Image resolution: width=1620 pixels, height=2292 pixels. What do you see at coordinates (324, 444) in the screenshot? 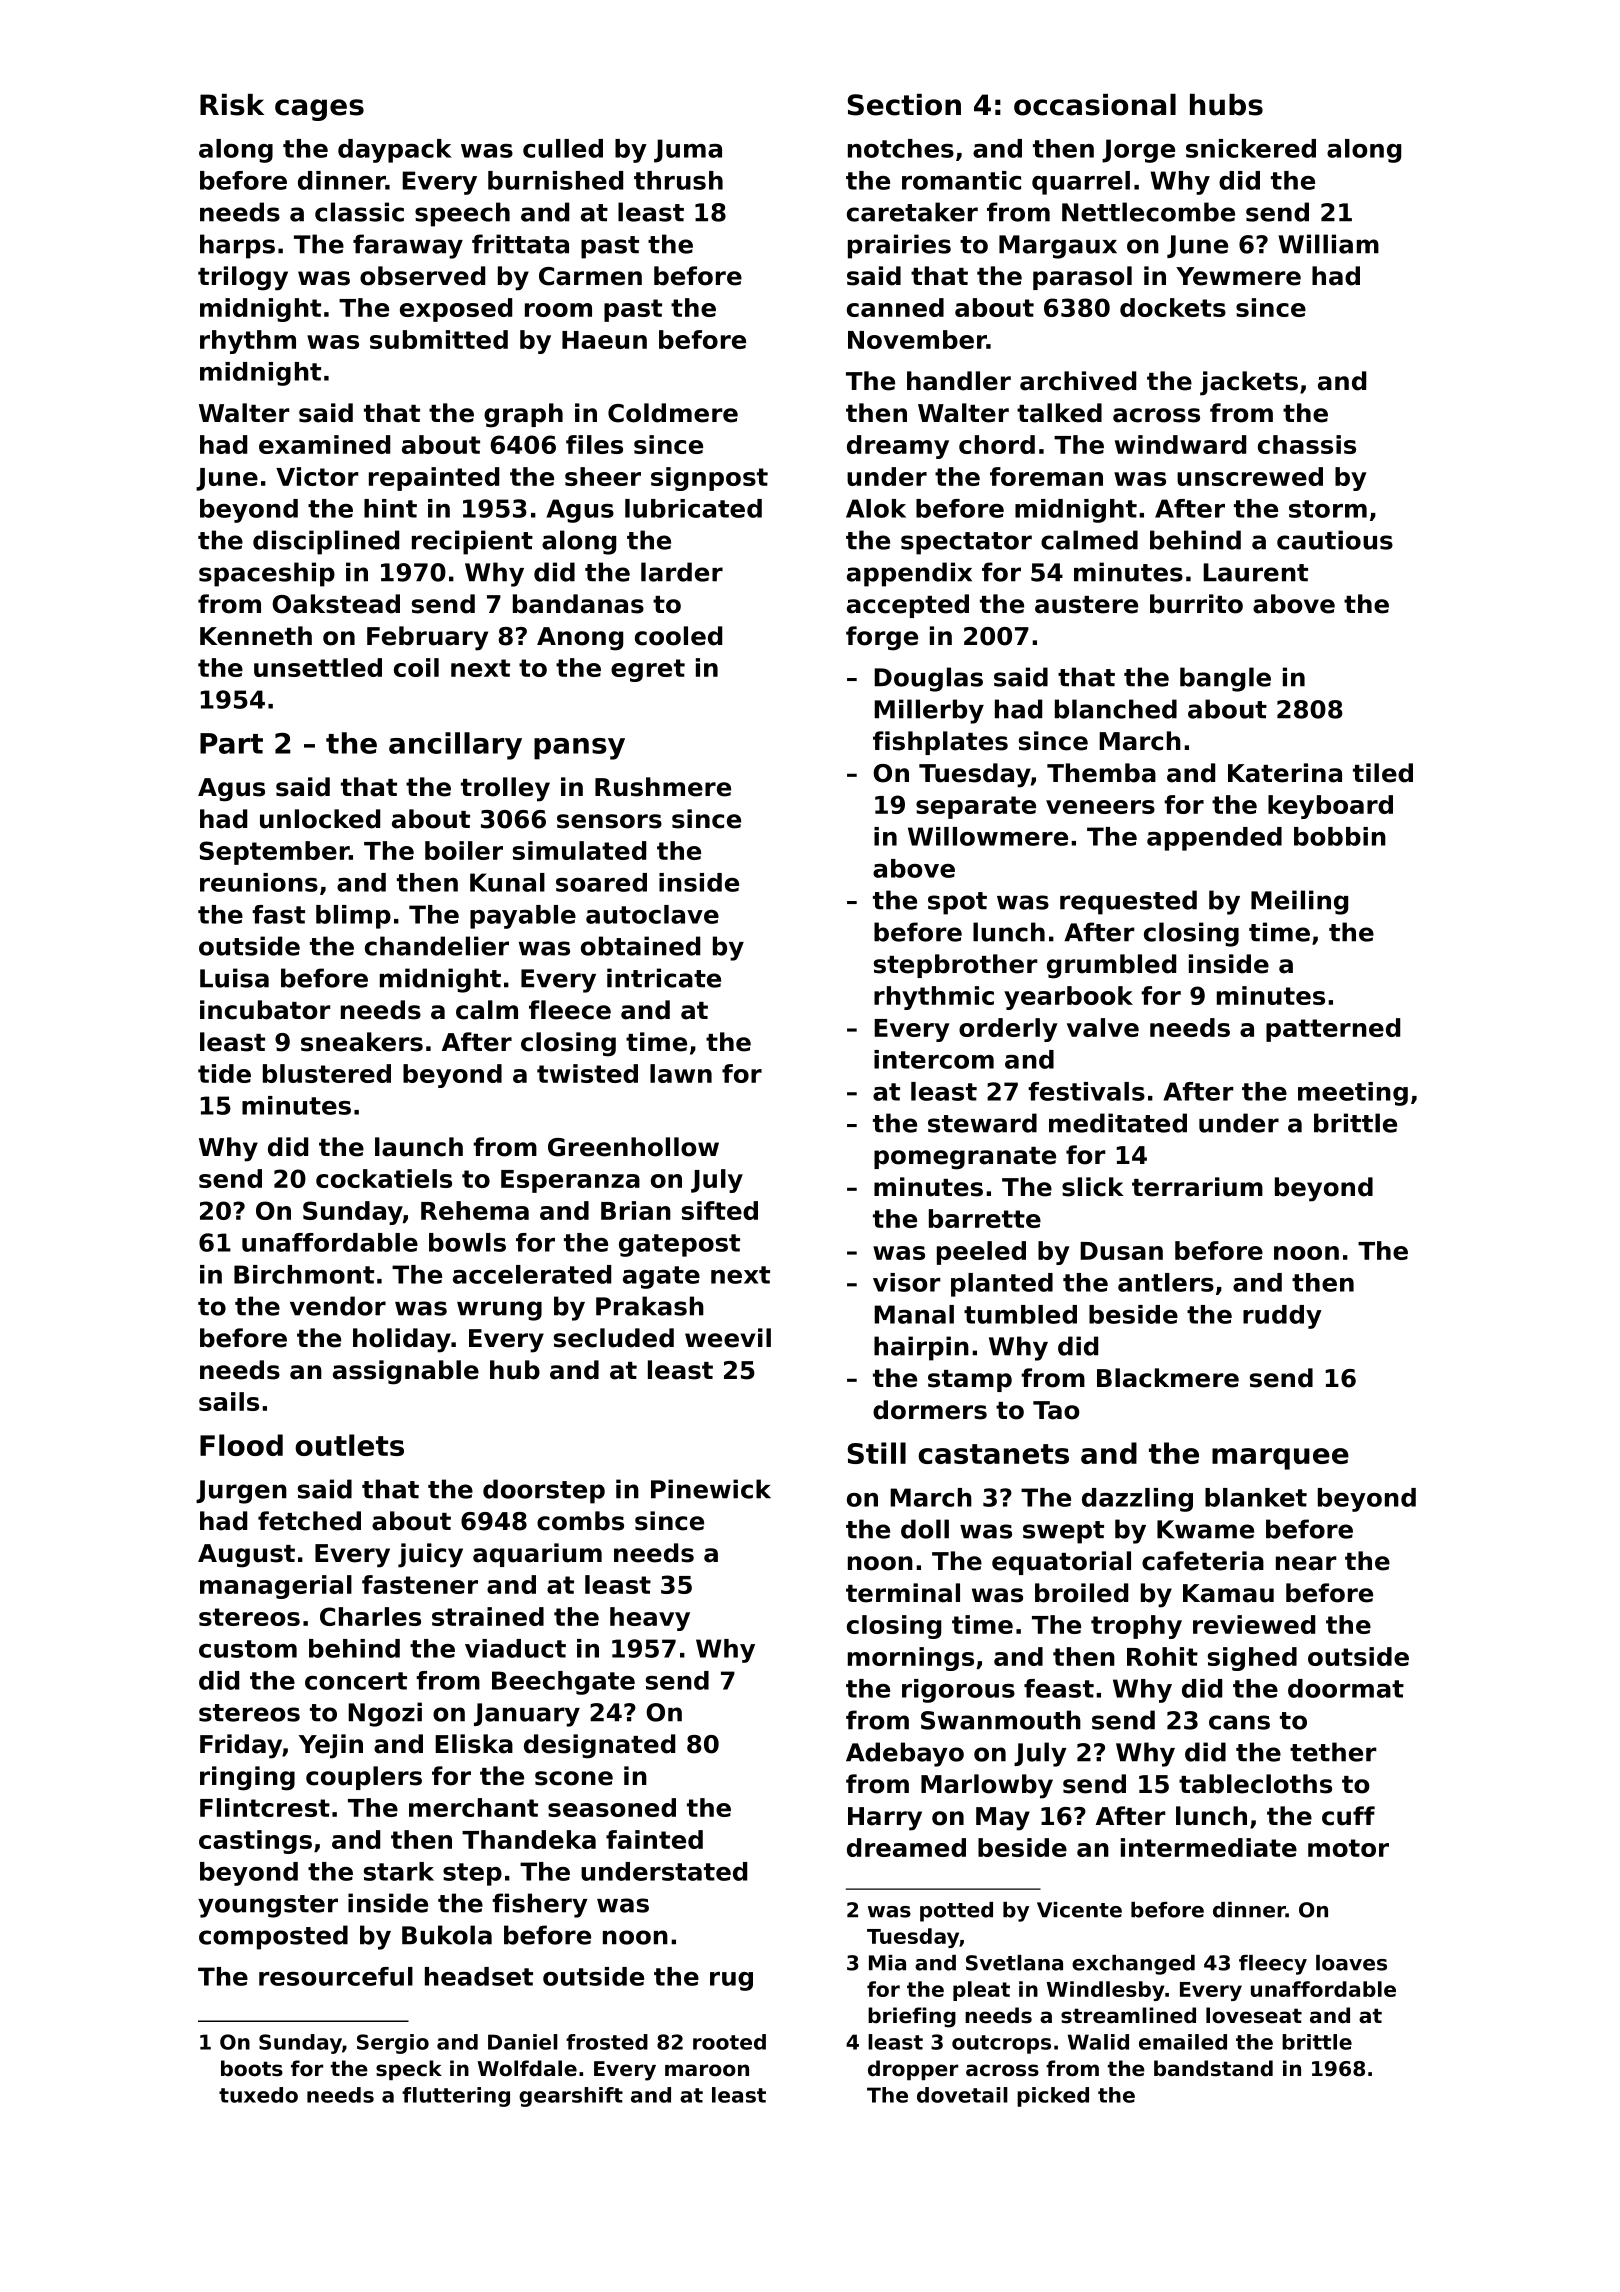
I see `examined` at bounding box center [324, 444].
